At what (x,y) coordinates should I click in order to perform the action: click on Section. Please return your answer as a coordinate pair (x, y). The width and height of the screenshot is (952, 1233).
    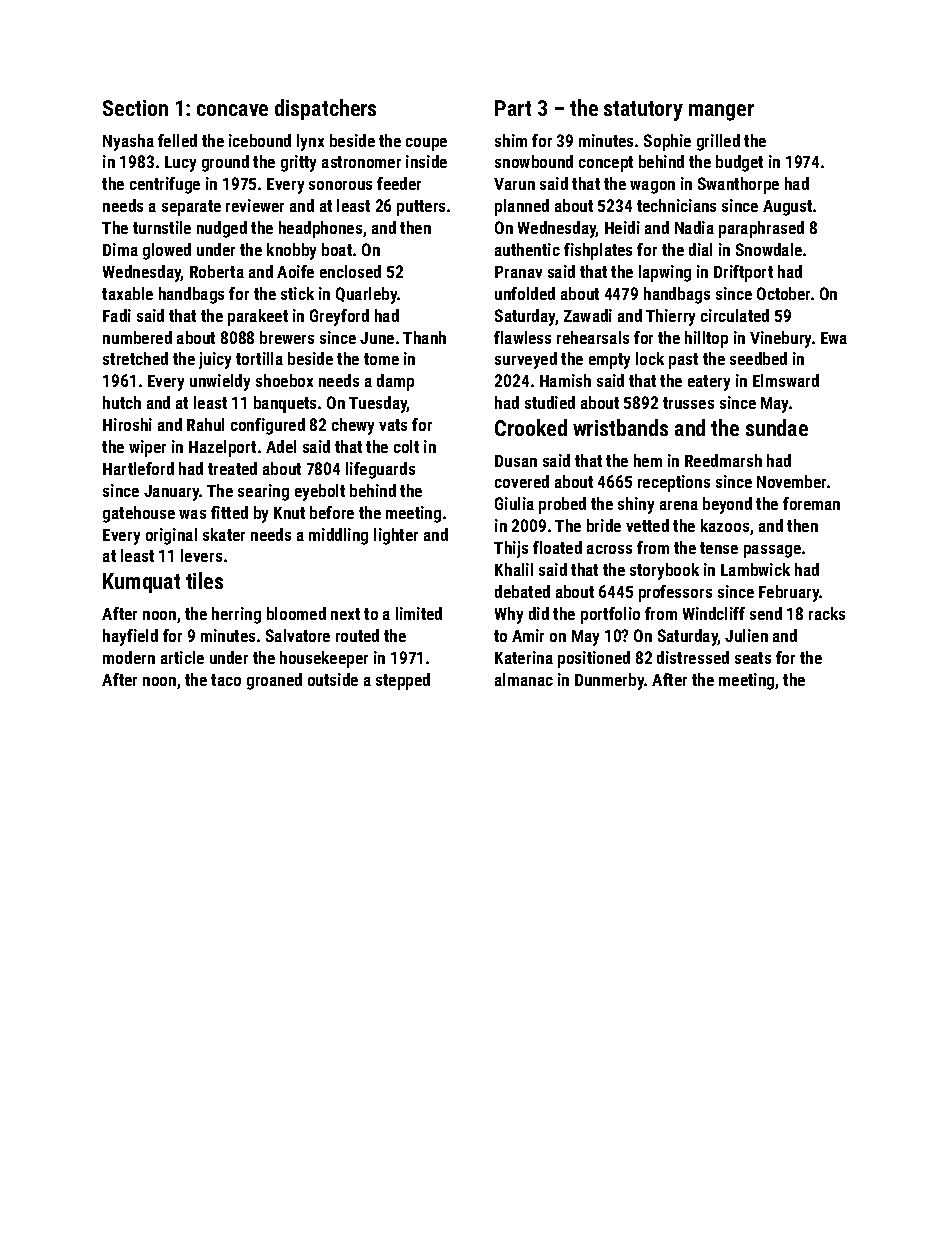
    Looking at the image, I should click on (135, 108).
